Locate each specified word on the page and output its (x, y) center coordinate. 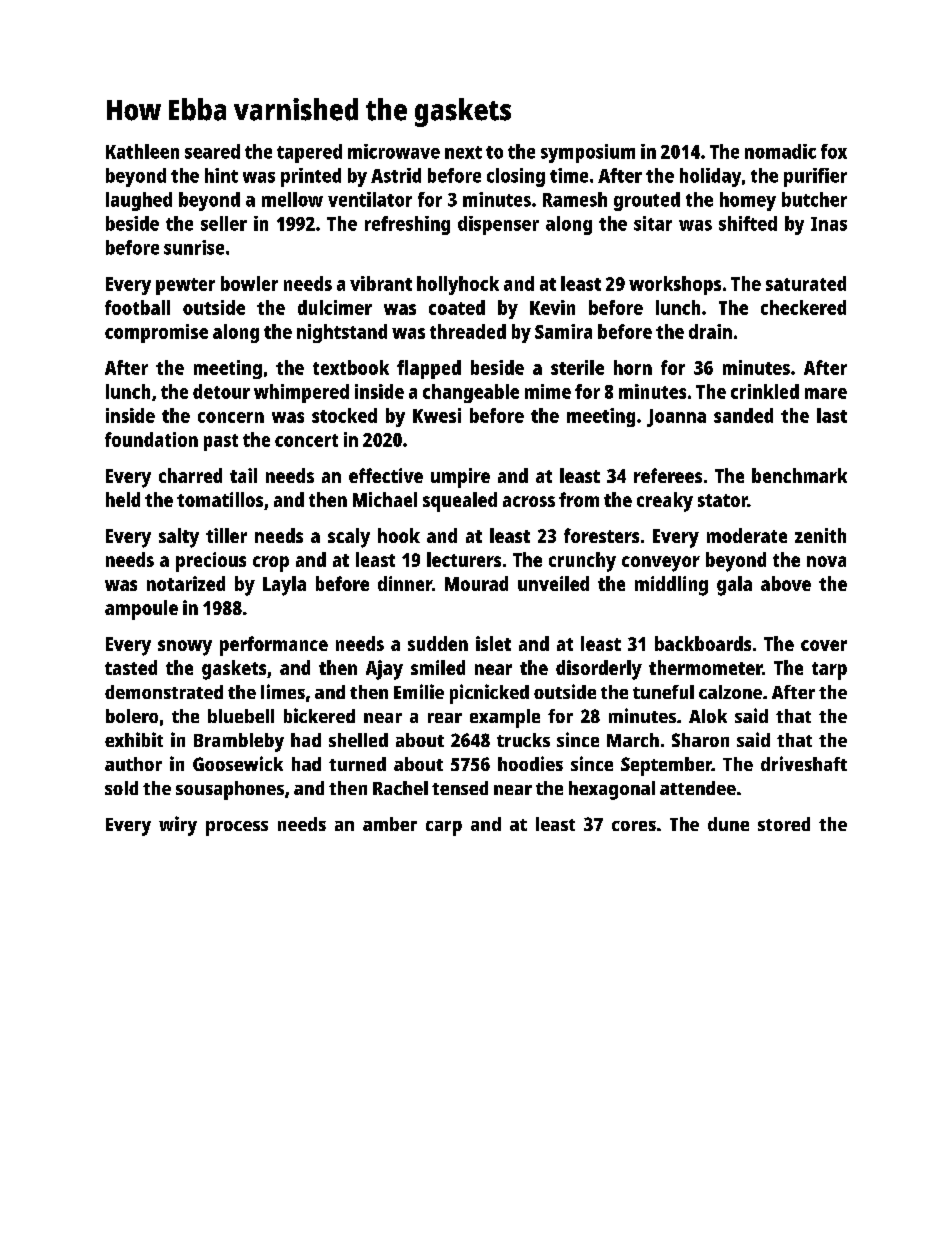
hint (221, 175)
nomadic (780, 151)
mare (826, 393)
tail (243, 475)
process (237, 828)
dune (728, 824)
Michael (385, 499)
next (463, 152)
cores (634, 826)
